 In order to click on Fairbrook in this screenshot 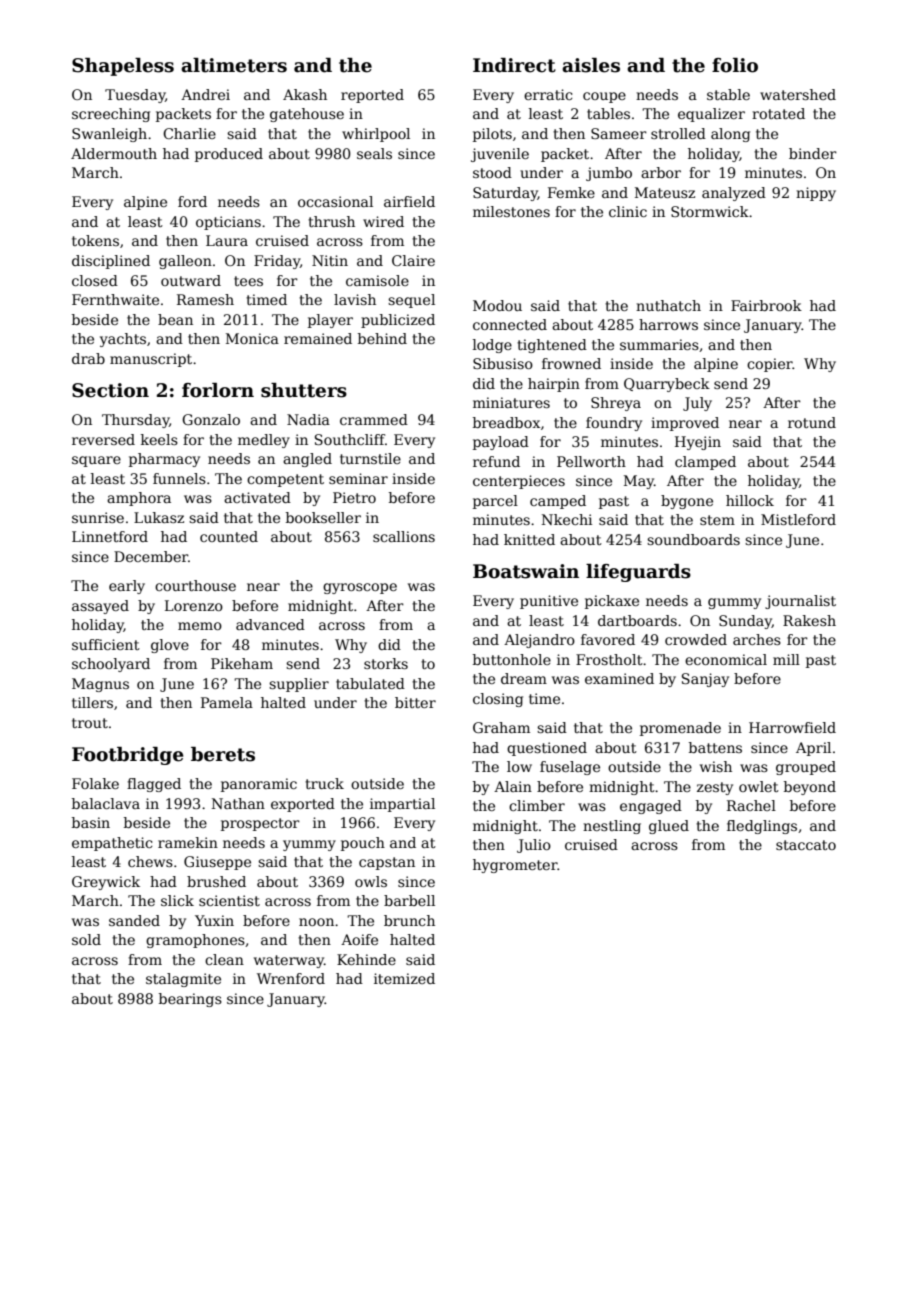, I will do `click(766, 305)`.
